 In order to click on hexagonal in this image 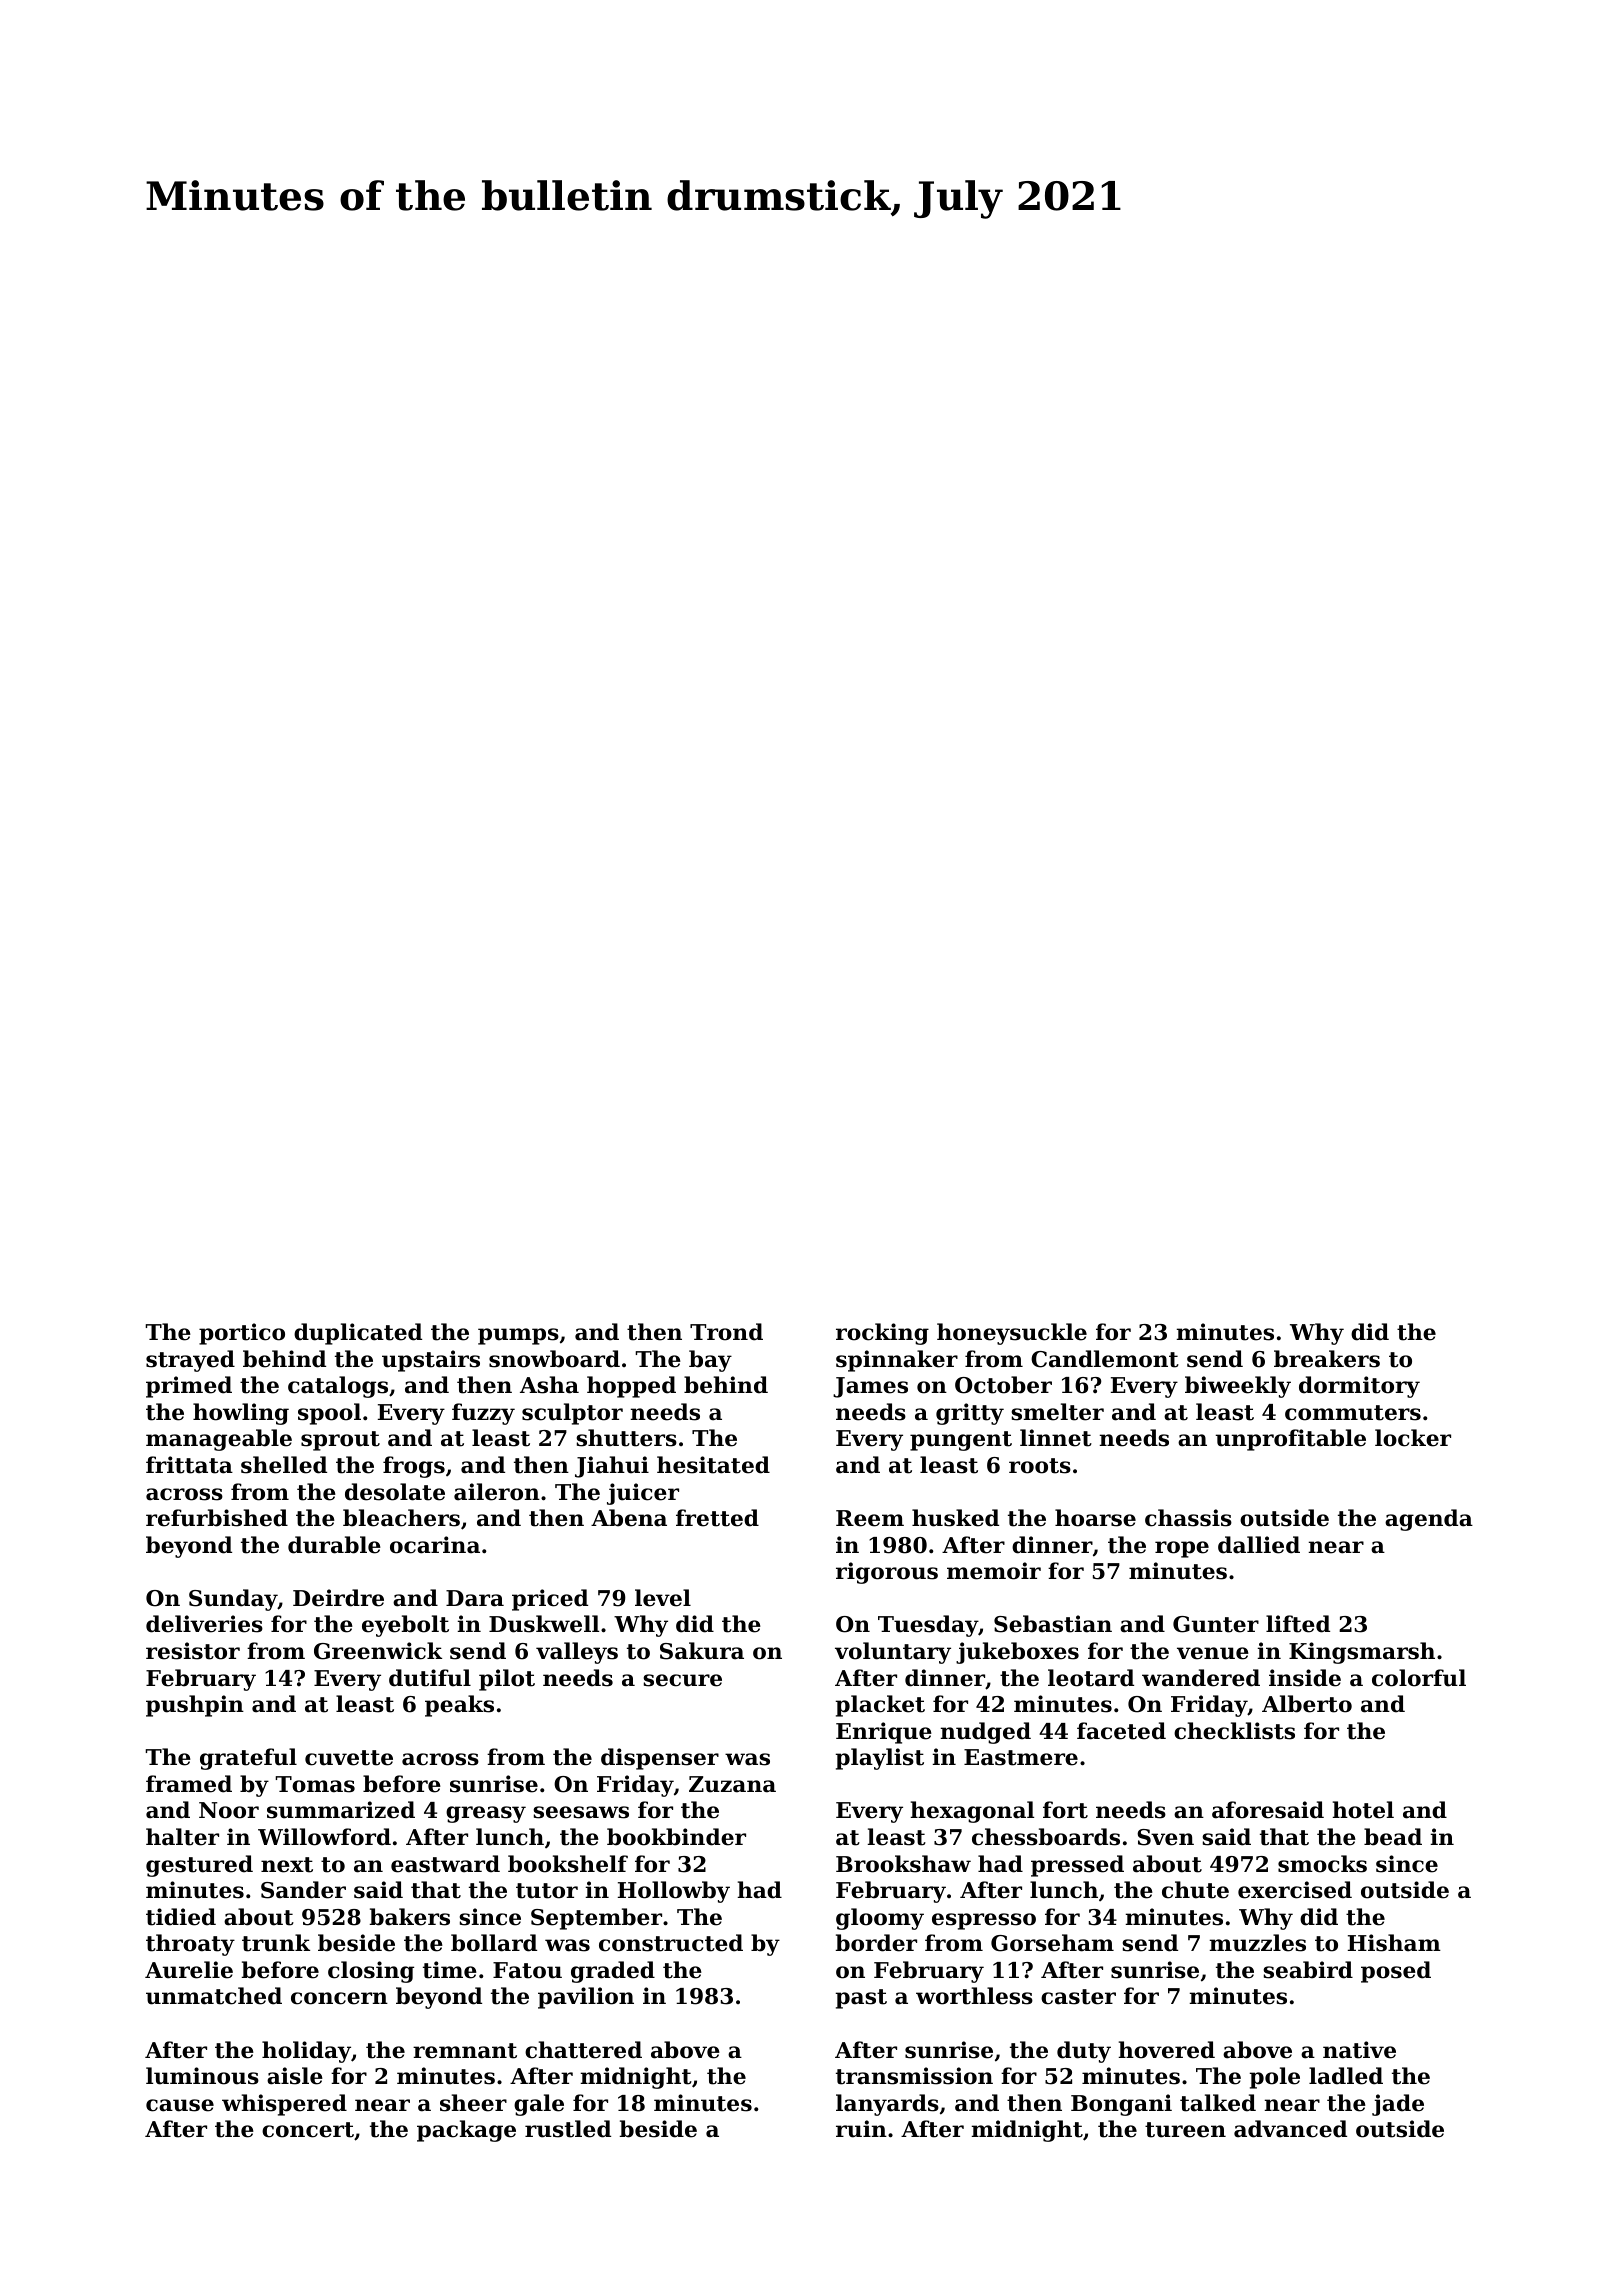, I will do `click(972, 1812)`.
